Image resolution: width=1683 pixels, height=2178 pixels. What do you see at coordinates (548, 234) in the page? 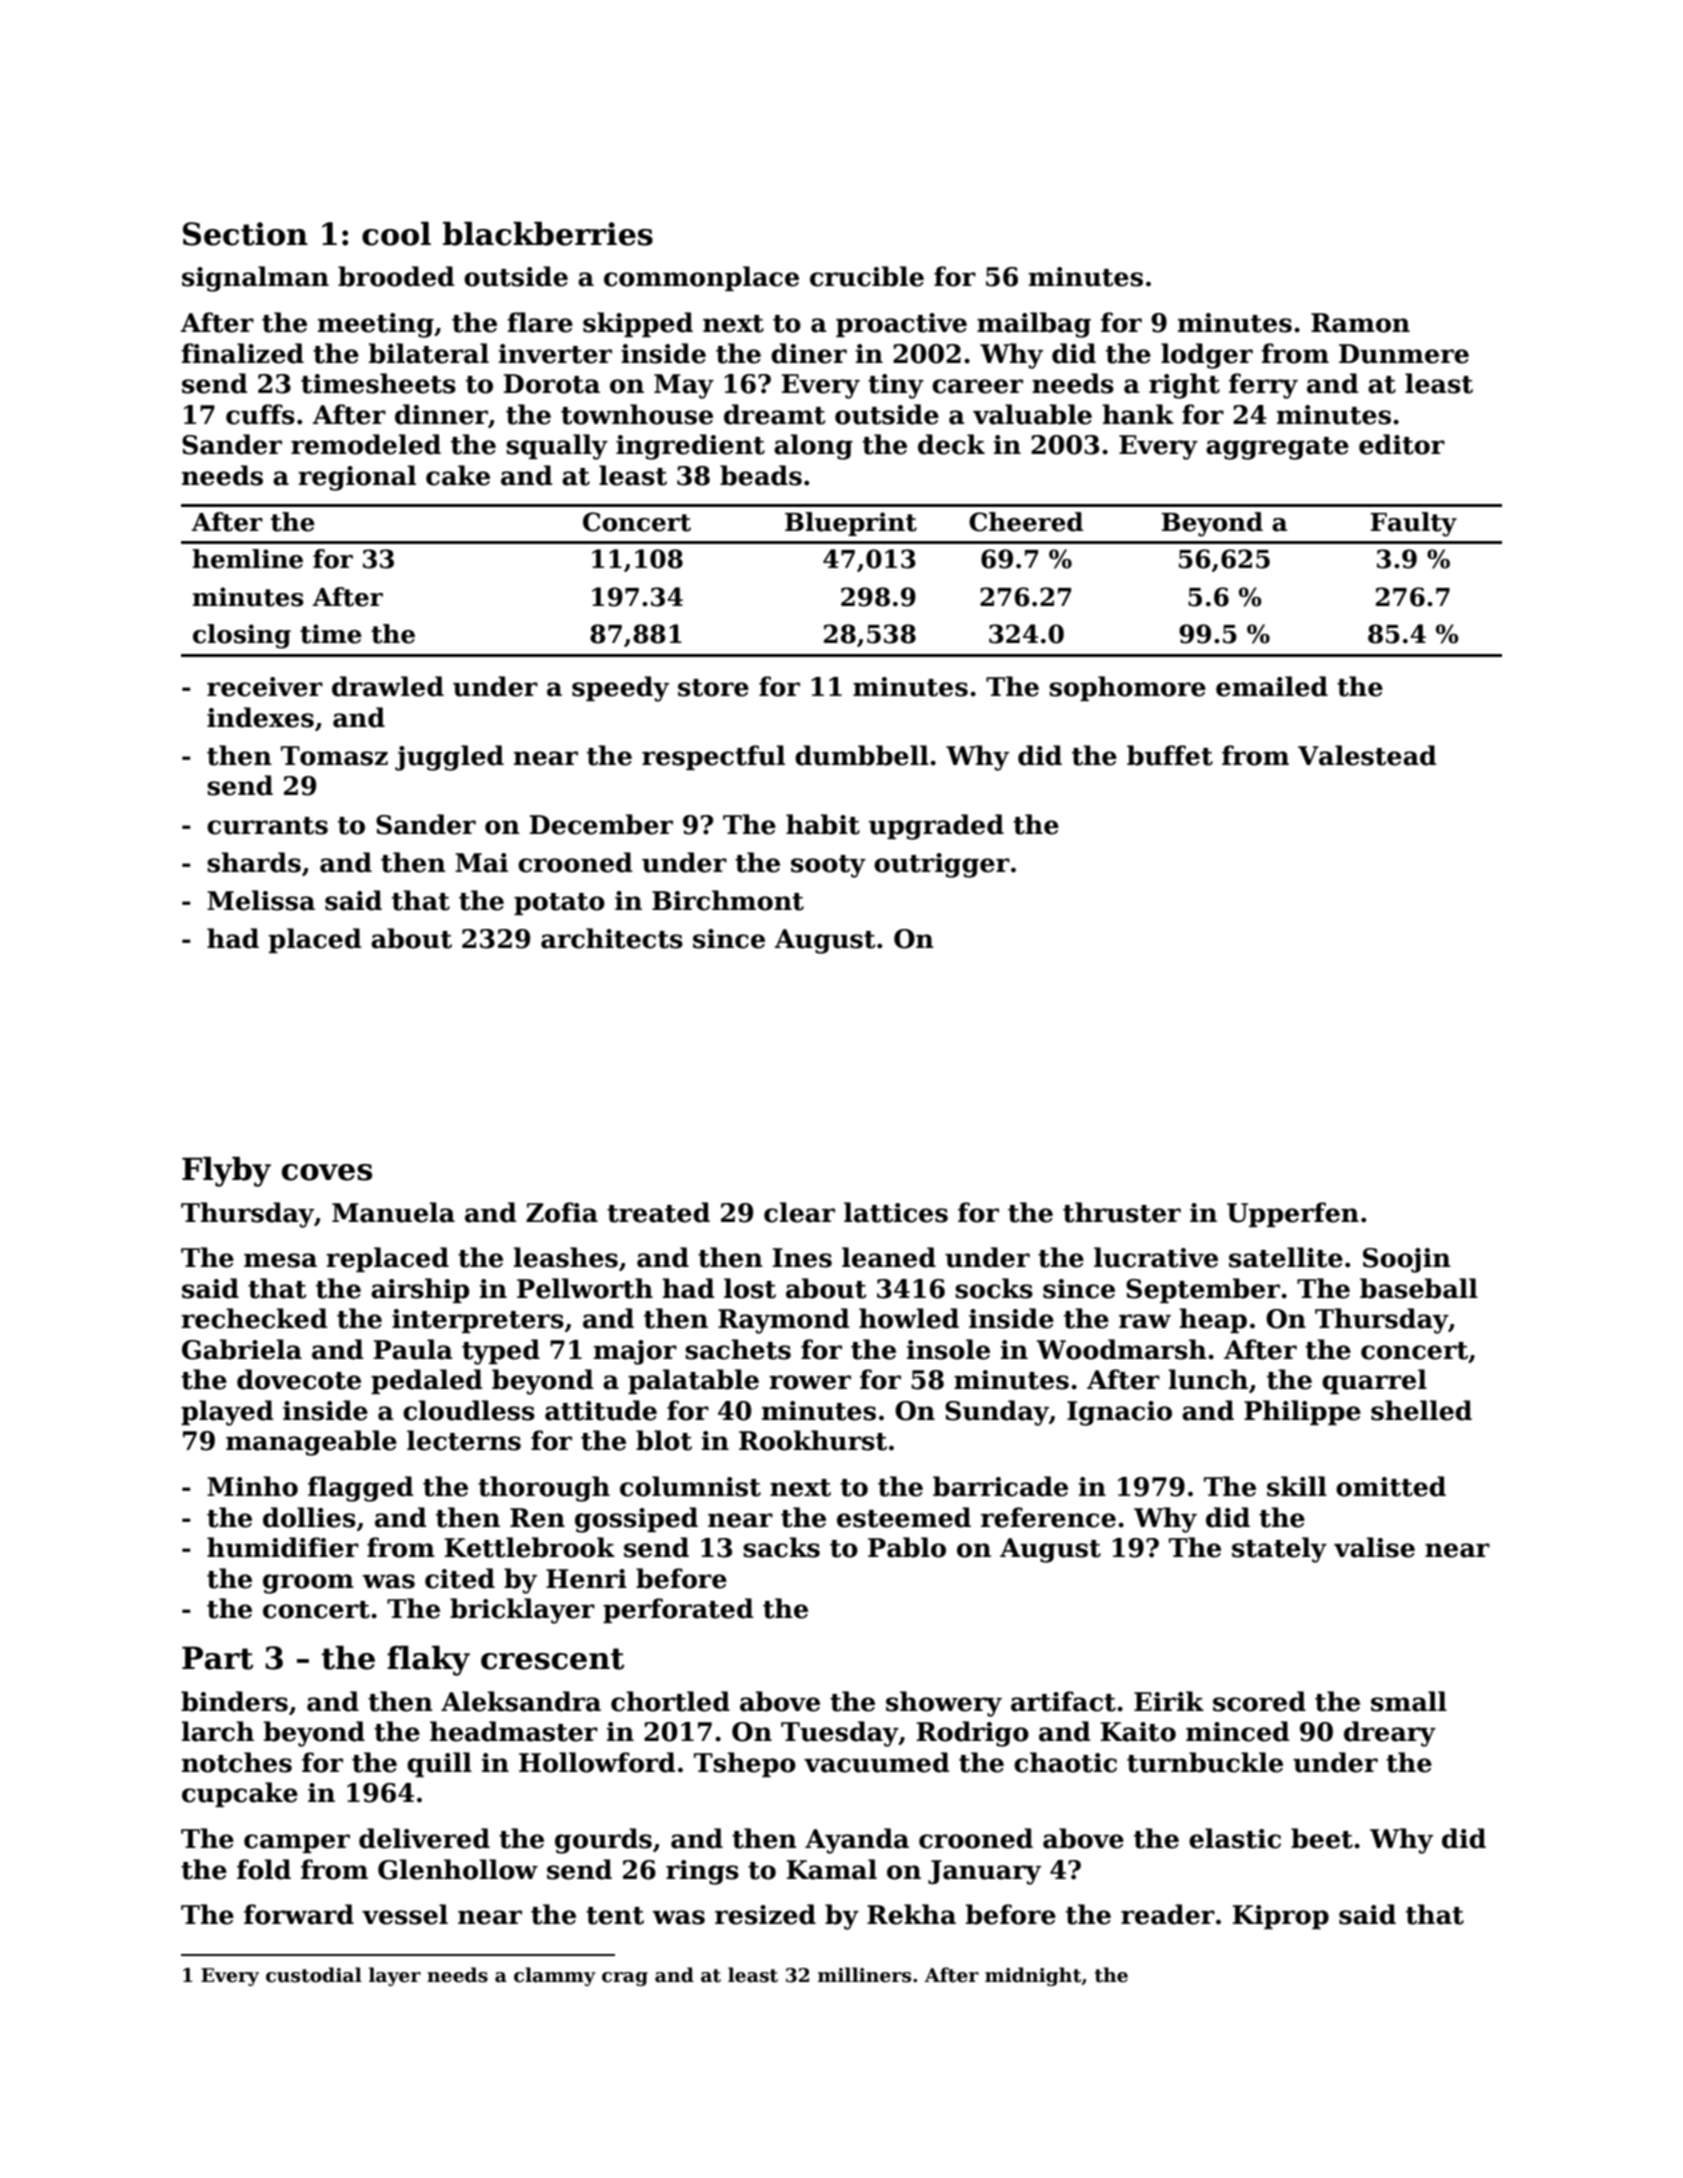
I see `blackberries` at bounding box center [548, 234].
